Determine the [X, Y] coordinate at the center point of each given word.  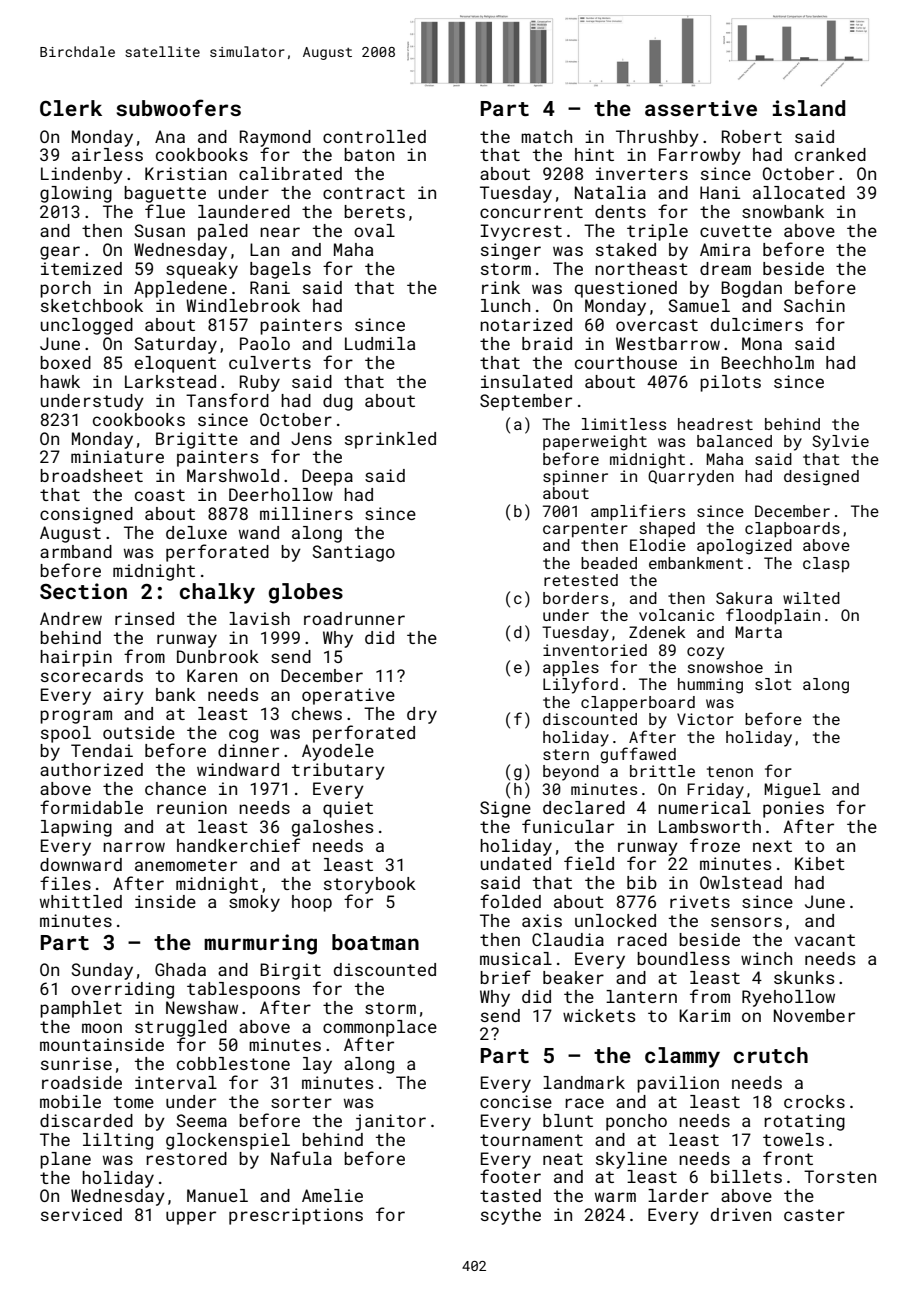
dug [338, 402]
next [772, 846]
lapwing [76, 828]
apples [571, 669]
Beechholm [767, 362]
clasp [826, 565]
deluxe [196, 532]
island [809, 108]
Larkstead [170, 381]
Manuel [217, 1195]
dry [422, 715]
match [546, 136]
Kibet [820, 863]
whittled [81, 901]
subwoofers [178, 107]
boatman [375, 942]
